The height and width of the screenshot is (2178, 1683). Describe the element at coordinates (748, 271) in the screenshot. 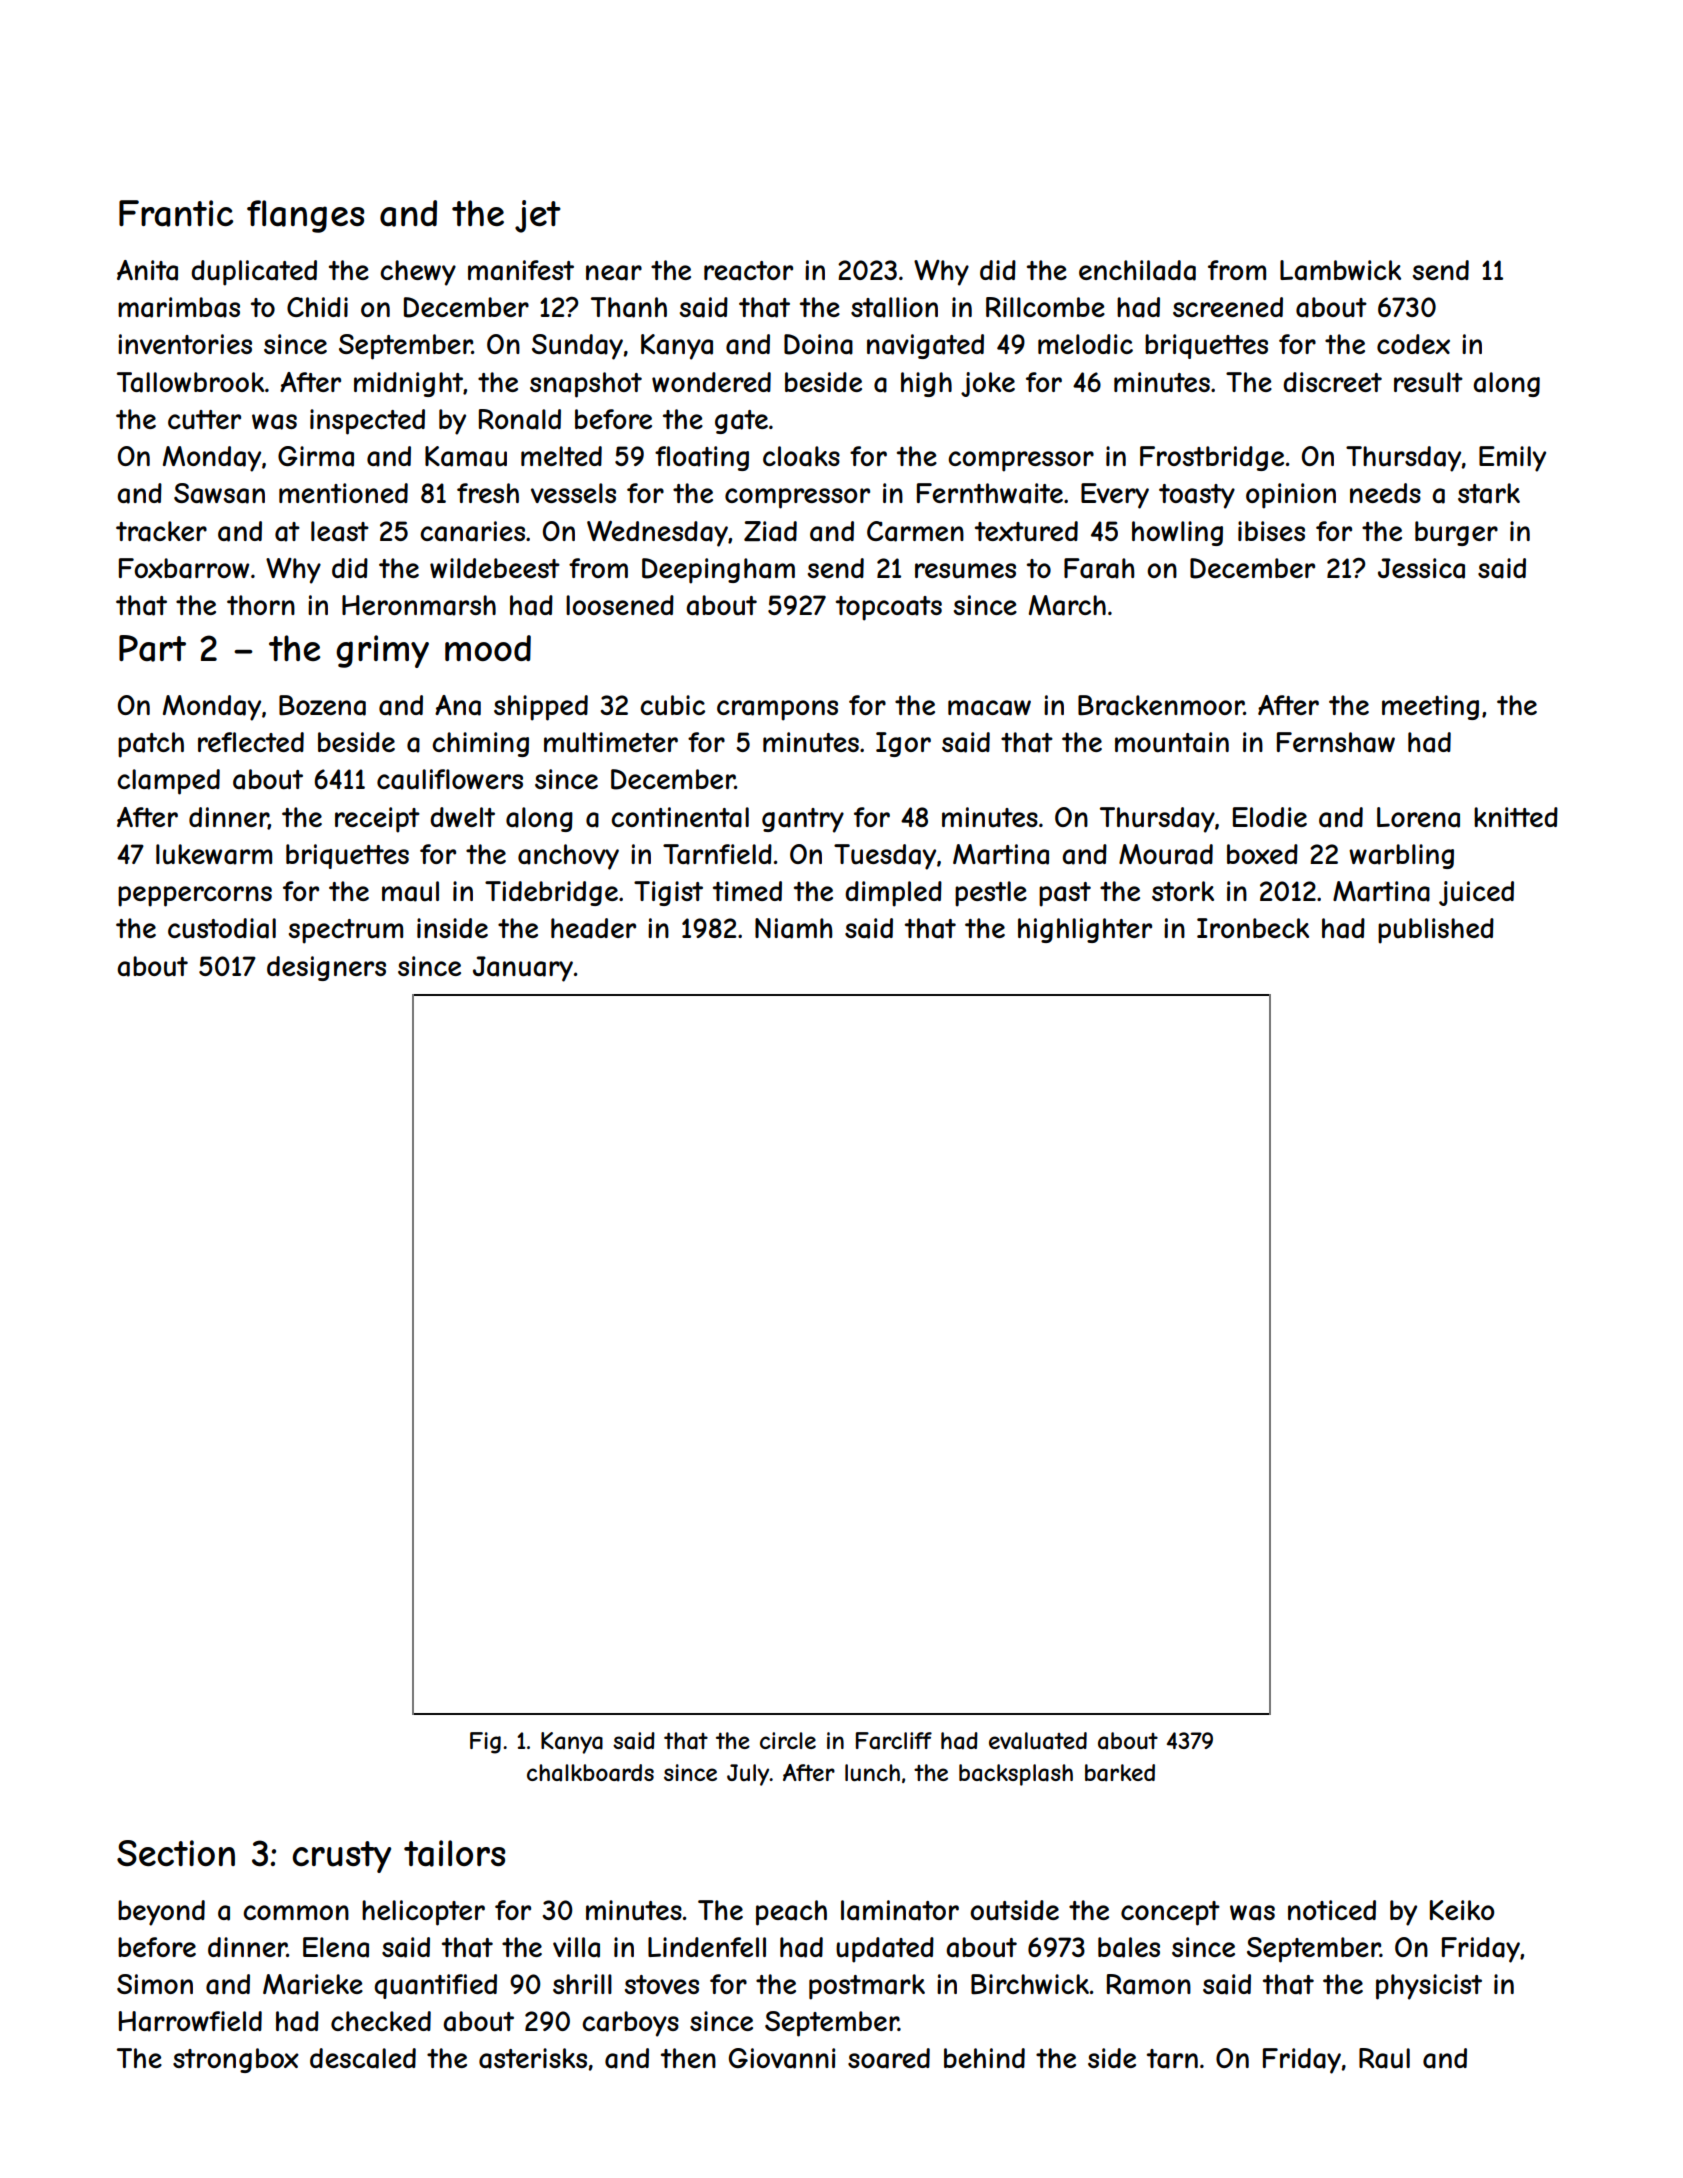

I see `reactor` at that location.
